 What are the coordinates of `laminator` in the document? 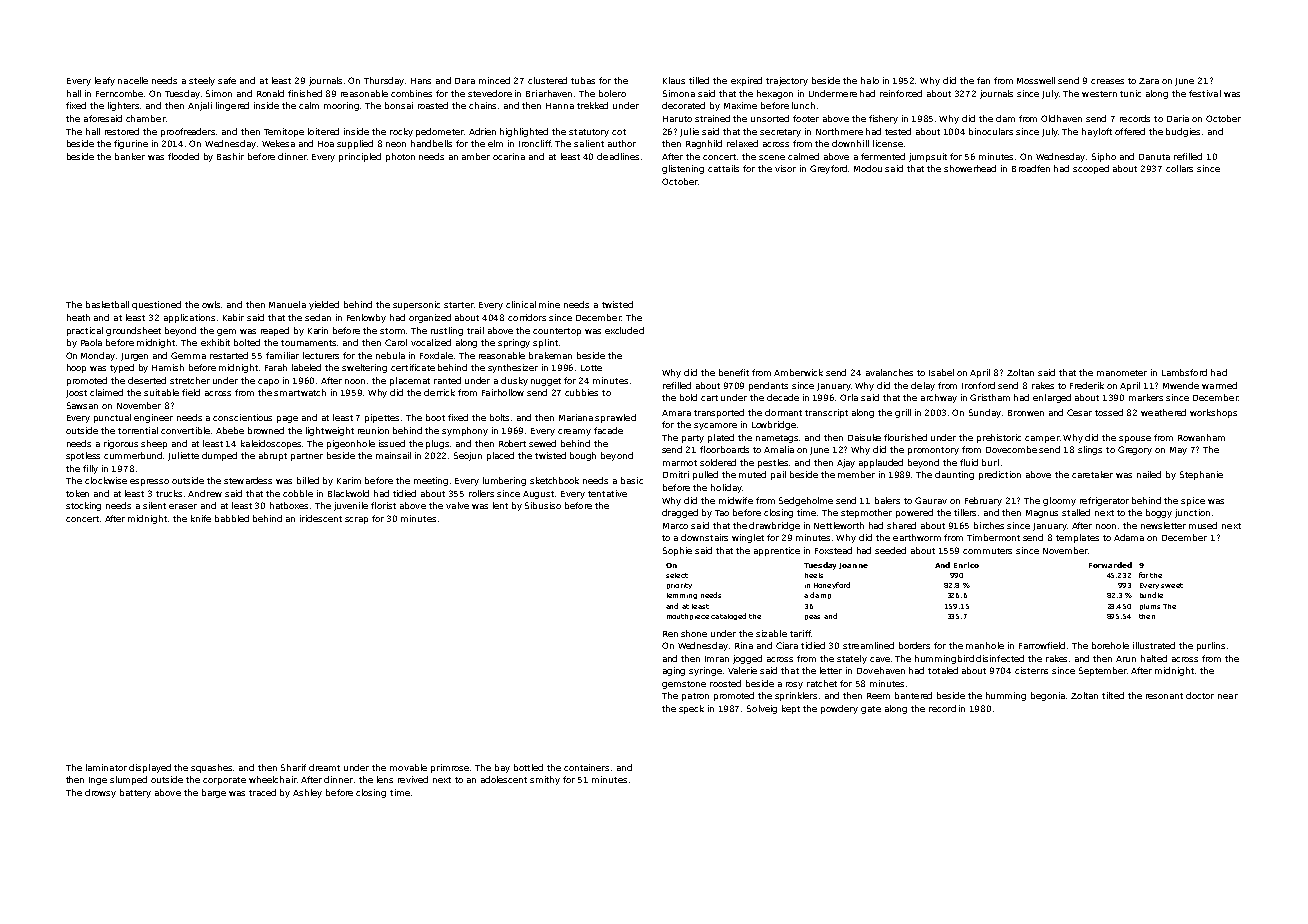 It's located at (106, 767).
